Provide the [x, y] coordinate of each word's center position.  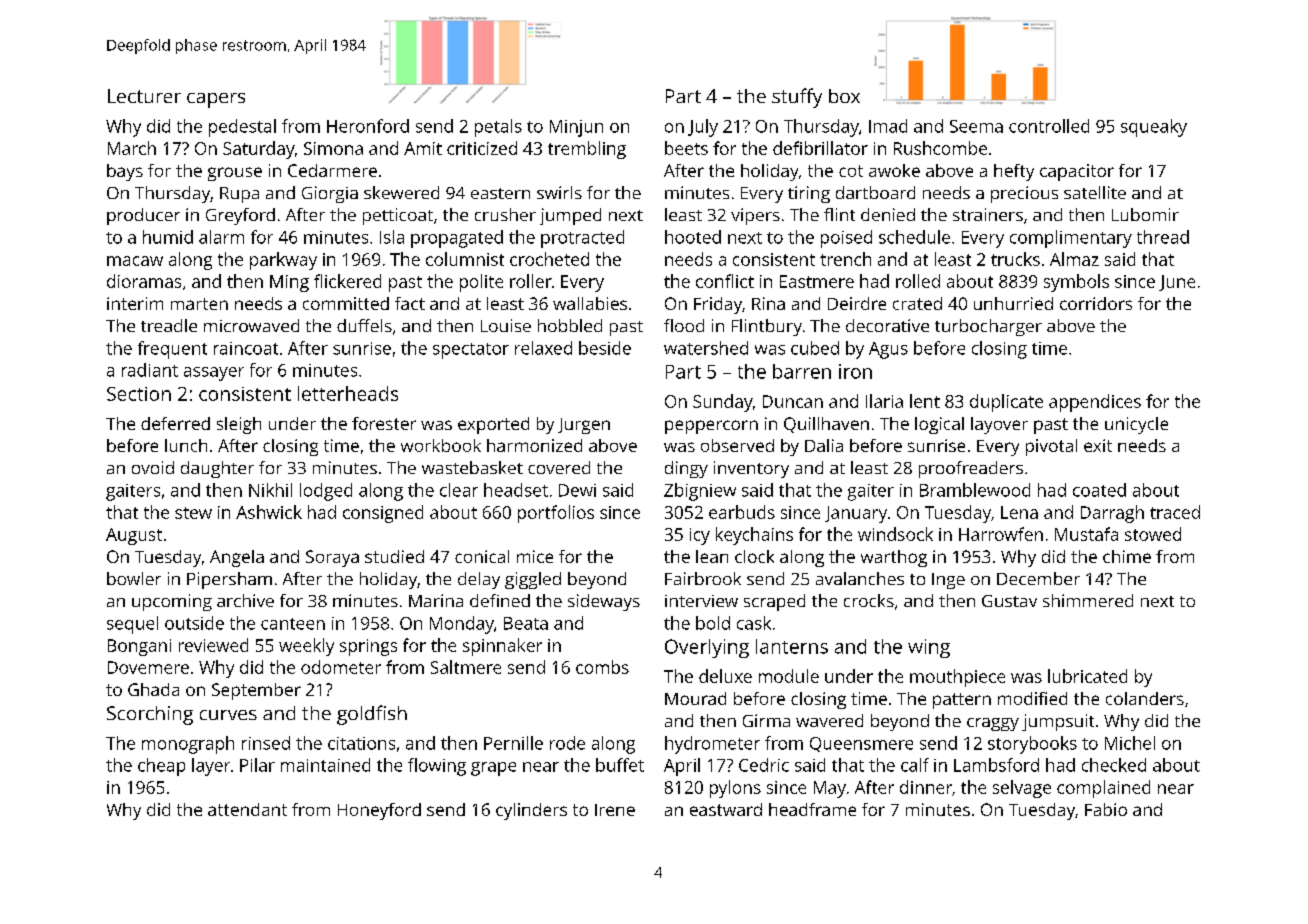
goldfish [372, 715]
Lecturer [144, 96]
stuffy [797, 98]
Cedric [764, 765]
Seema [976, 126]
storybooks [1032, 745]
